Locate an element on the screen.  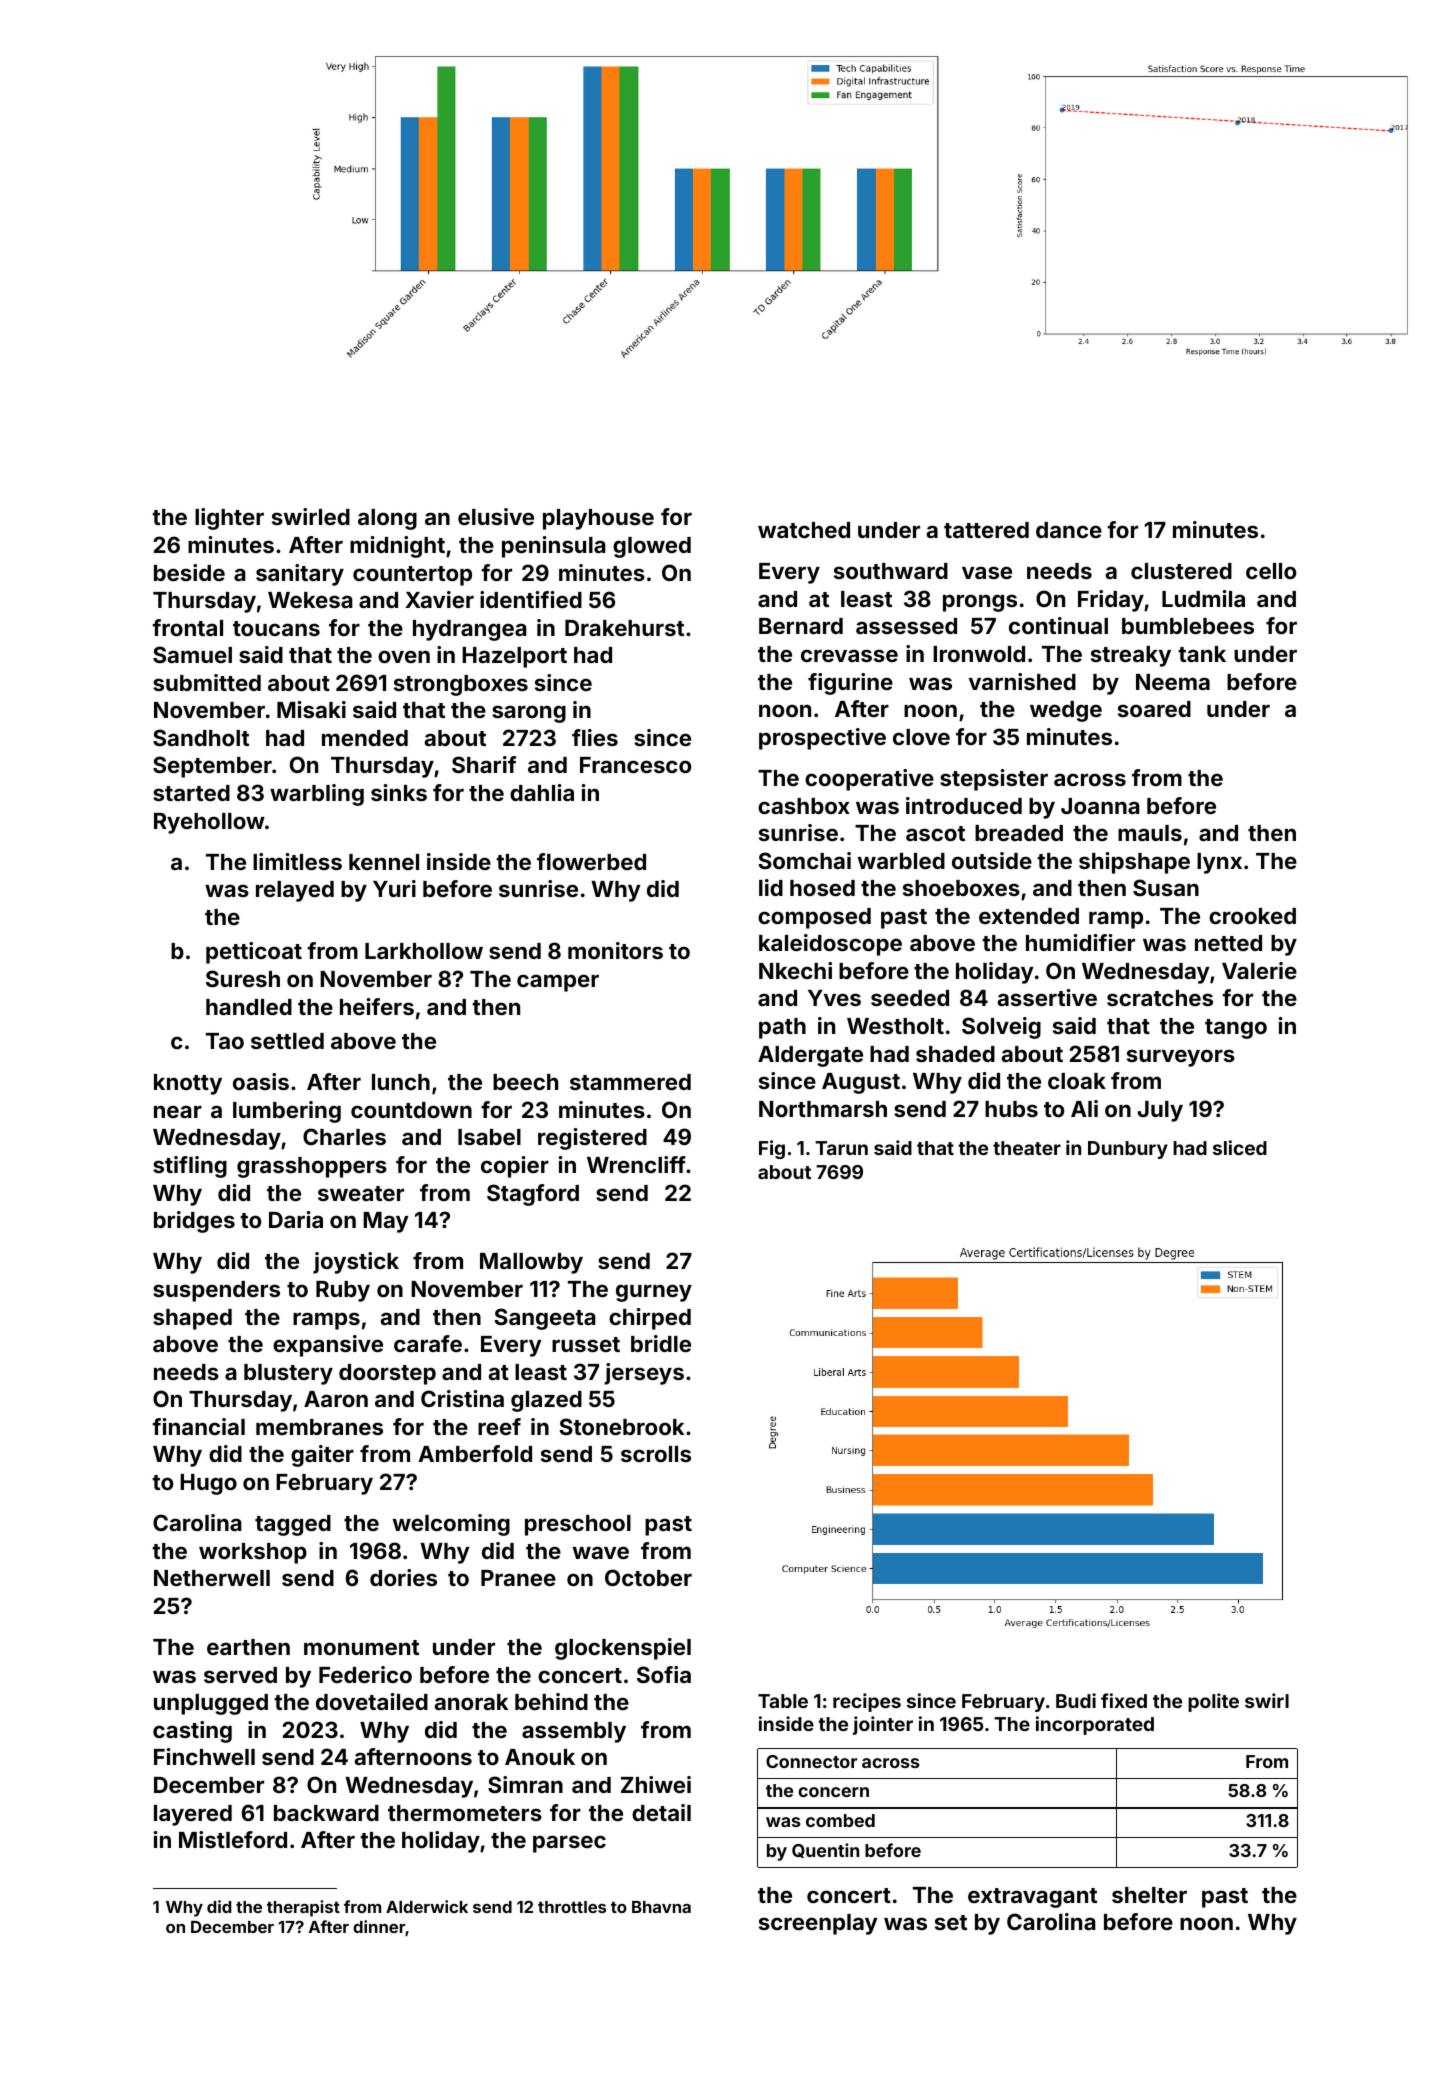
polite is located at coordinates (1213, 1702).
